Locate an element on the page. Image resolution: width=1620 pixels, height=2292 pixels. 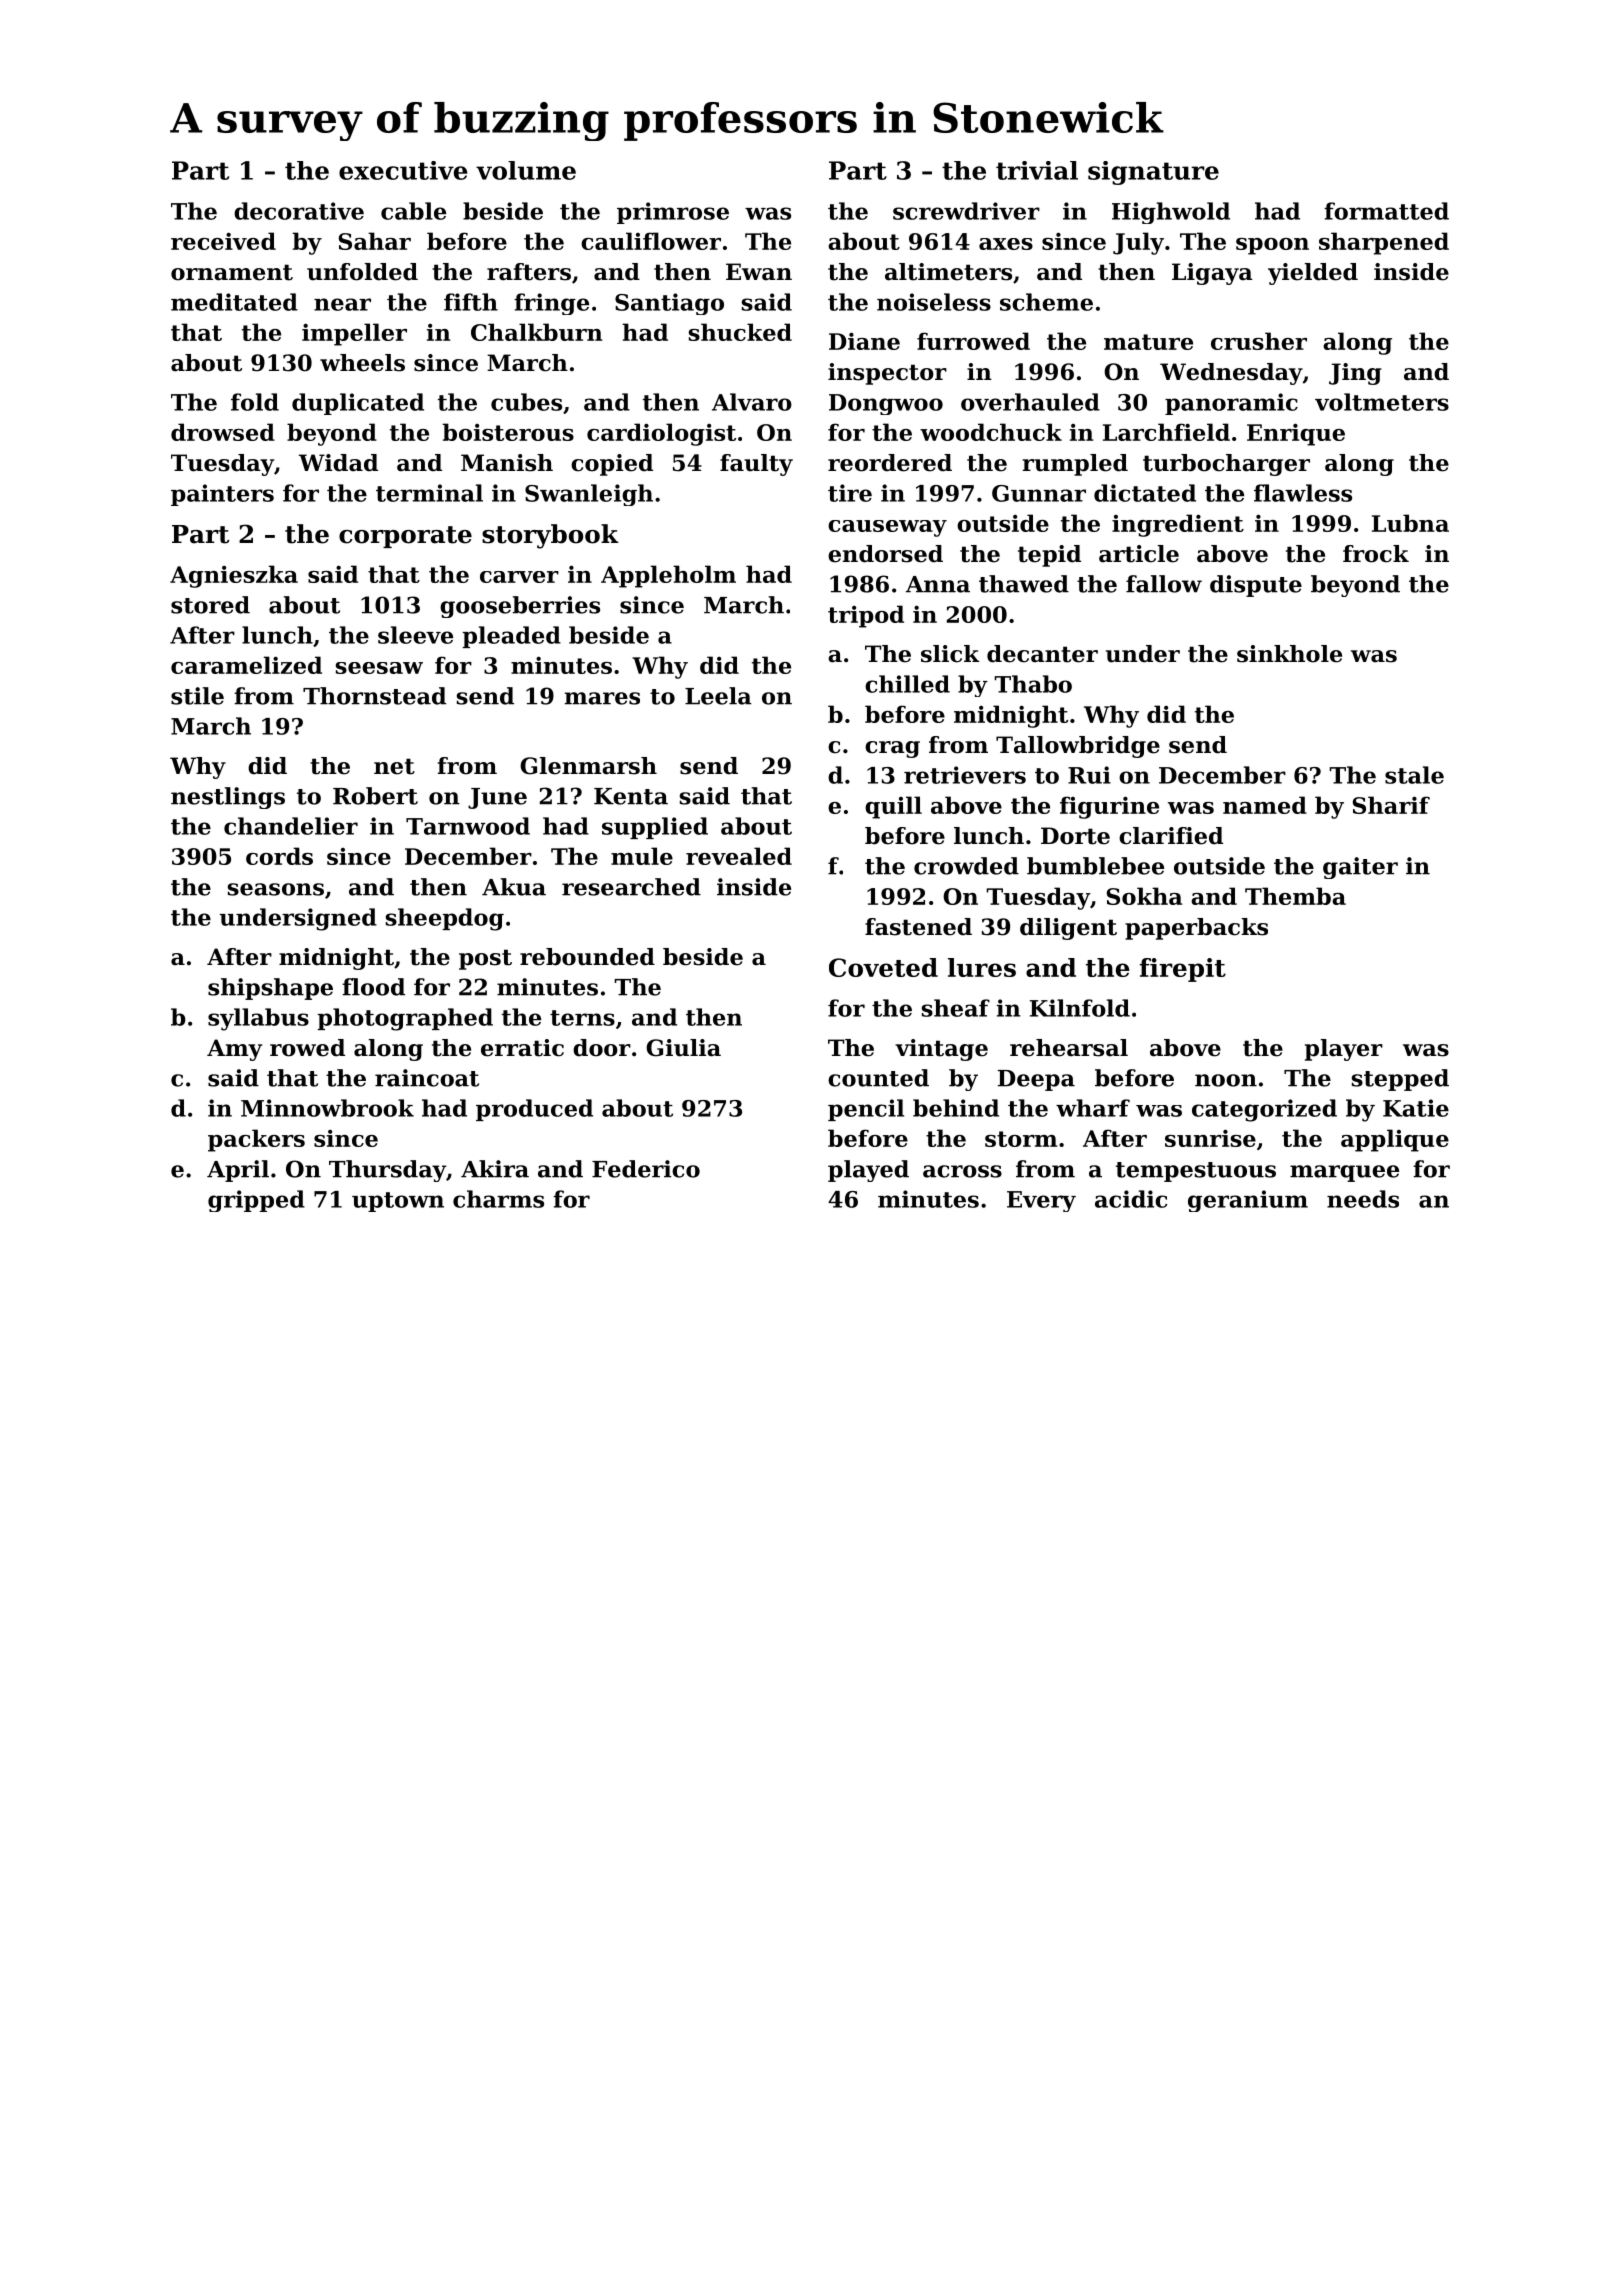
crag is located at coordinates (892, 749).
